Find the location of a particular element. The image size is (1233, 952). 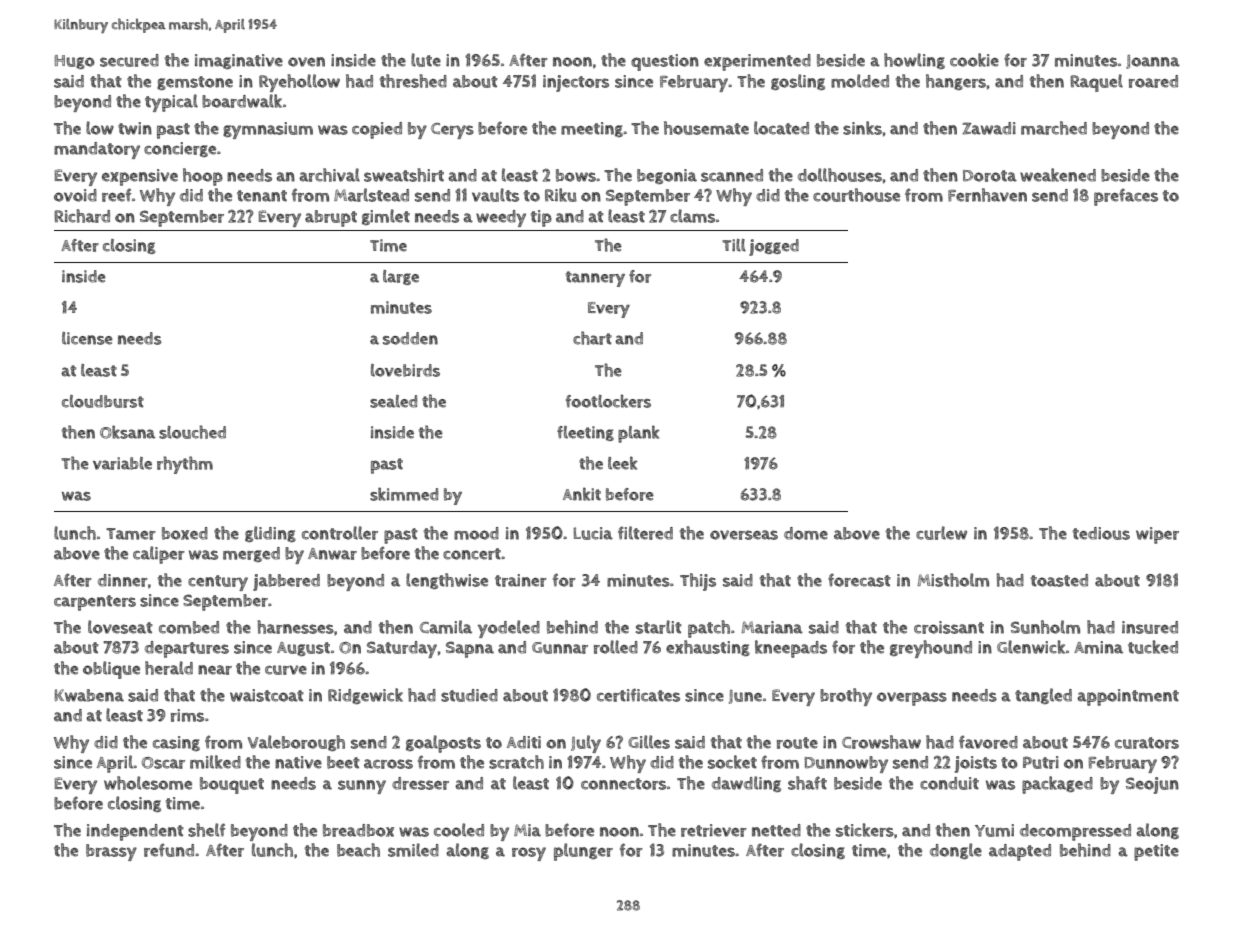

prefaces is located at coordinates (1126, 197).
